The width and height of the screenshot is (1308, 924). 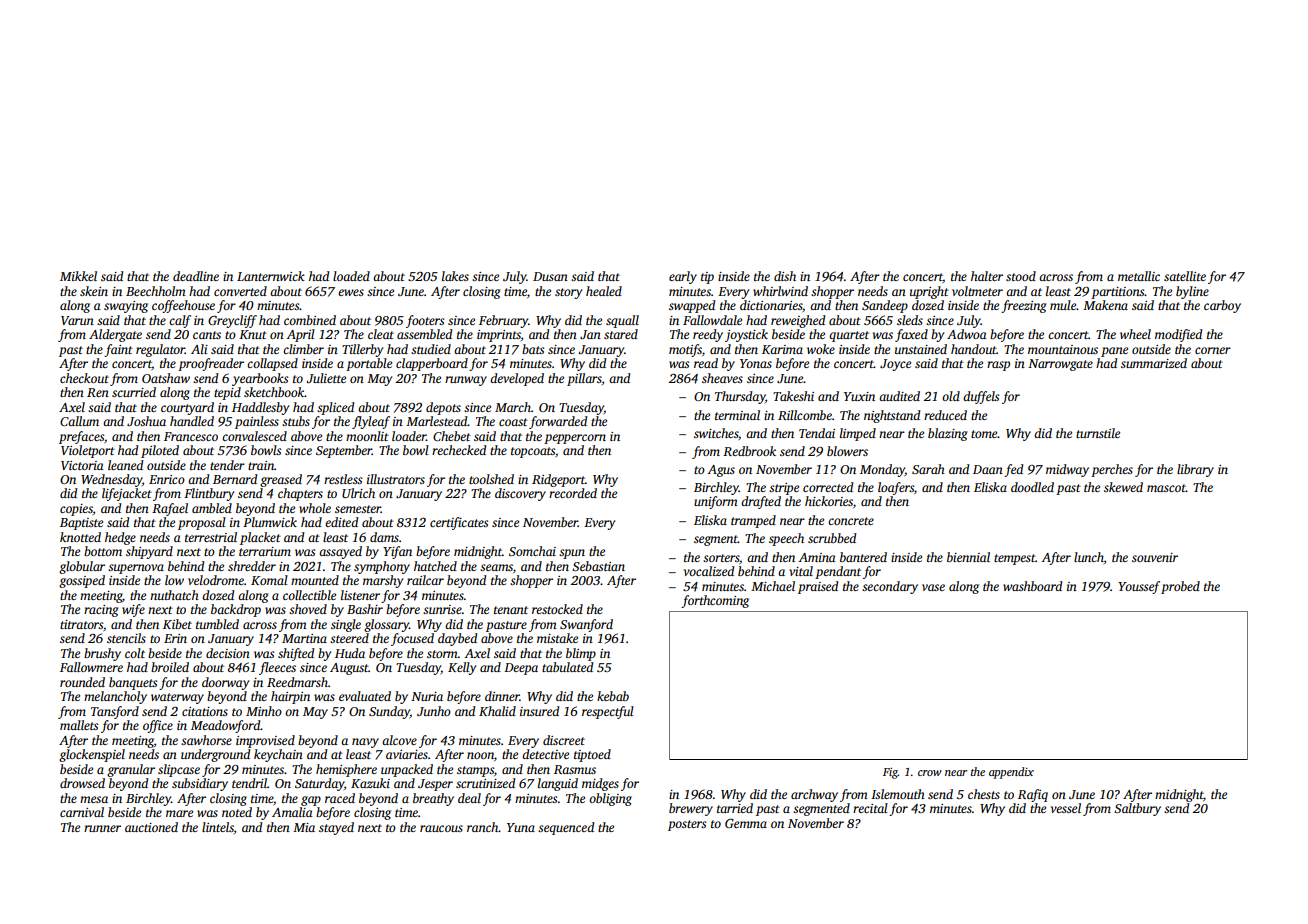 I want to click on semester, so click(x=358, y=509).
